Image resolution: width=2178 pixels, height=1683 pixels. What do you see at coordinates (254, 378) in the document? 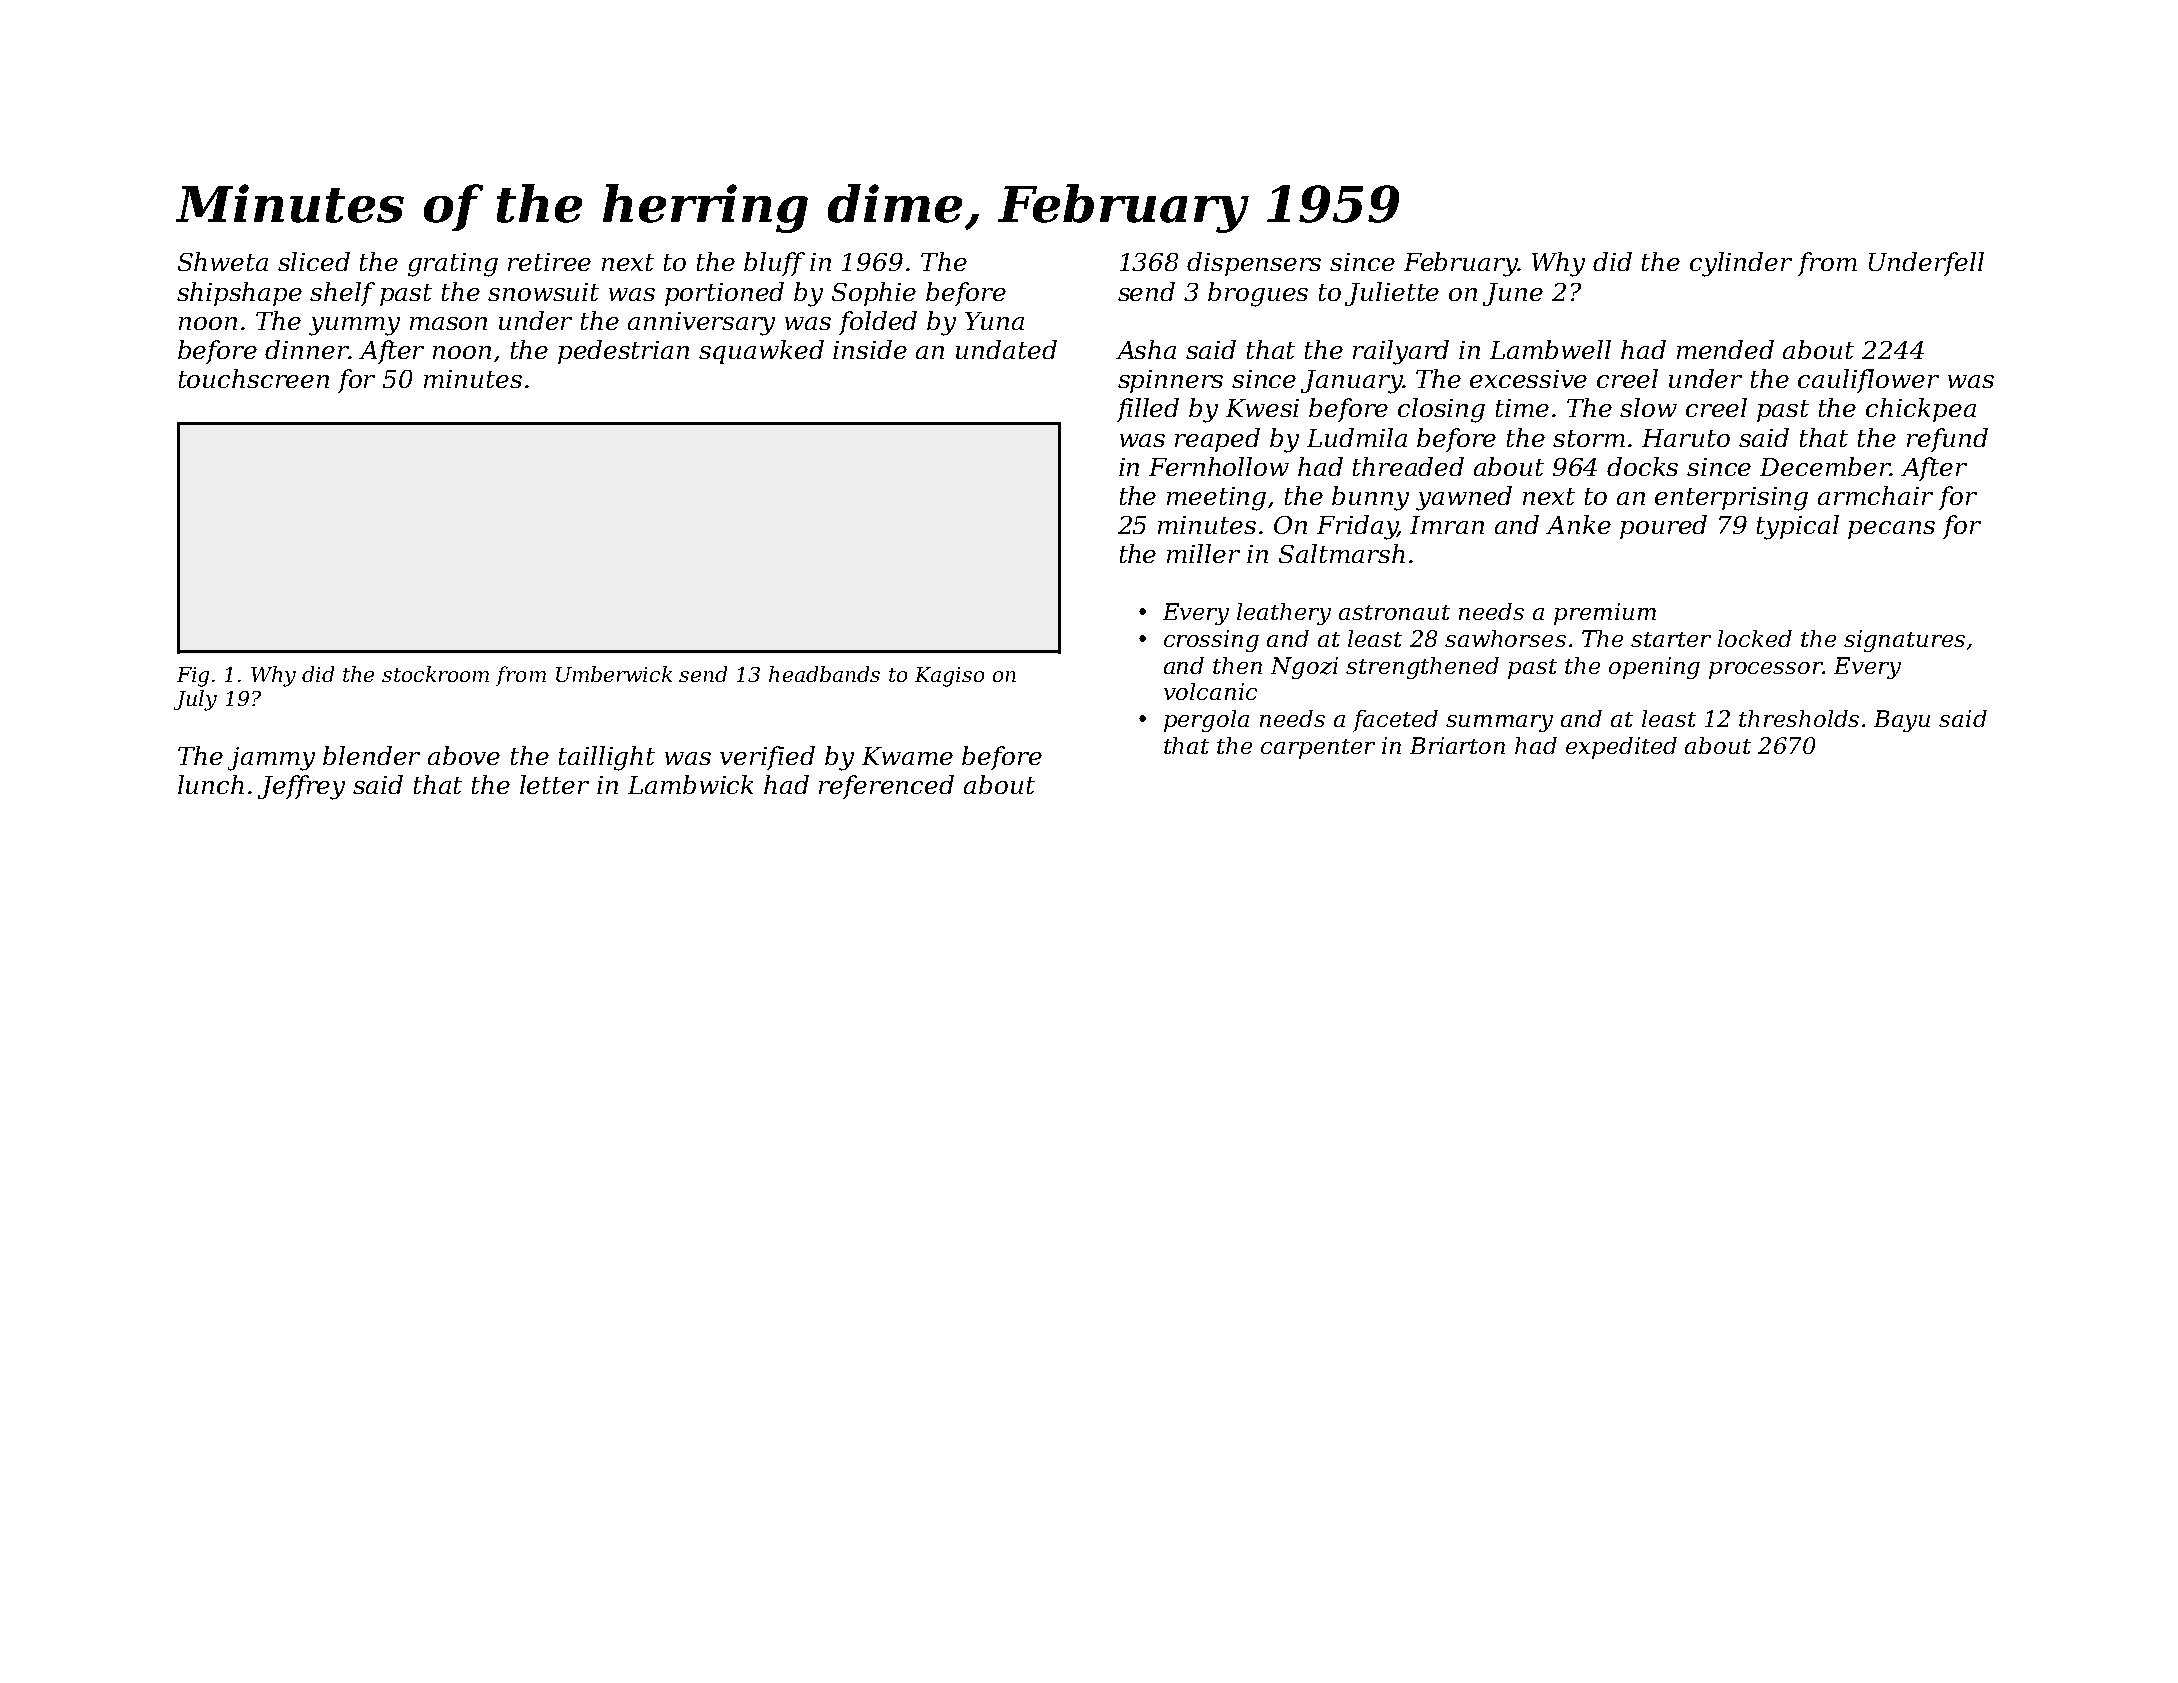
I see `touchscreen` at bounding box center [254, 378].
